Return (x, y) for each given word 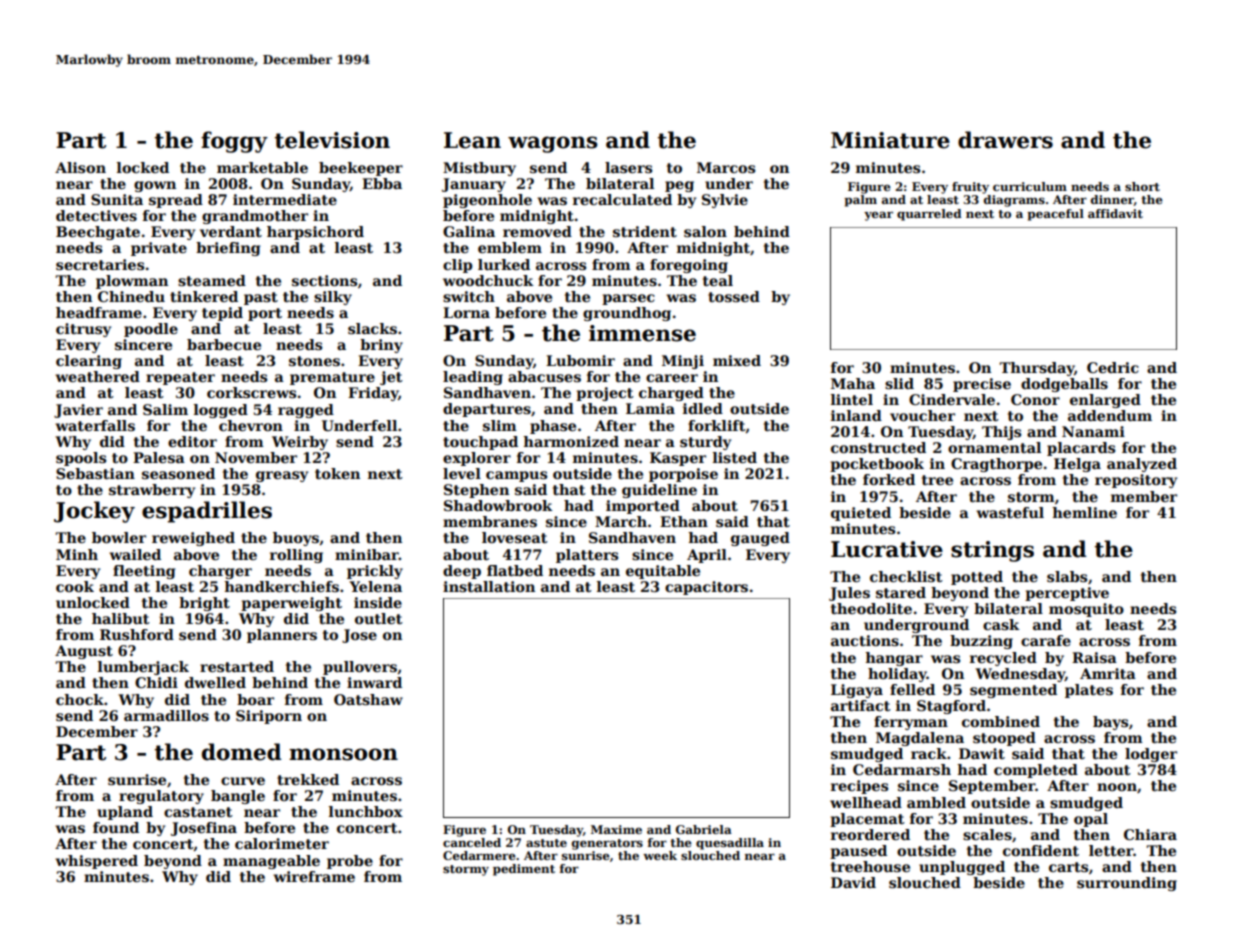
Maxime (616, 829)
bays (1110, 723)
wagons (553, 144)
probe (350, 862)
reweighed (193, 539)
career (672, 378)
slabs (1067, 576)
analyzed (1142, 465)
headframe (99, 312)
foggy (234, 142)
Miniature (890, 140)
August (84, 652)
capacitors (706, 588)
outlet (379, 618)
